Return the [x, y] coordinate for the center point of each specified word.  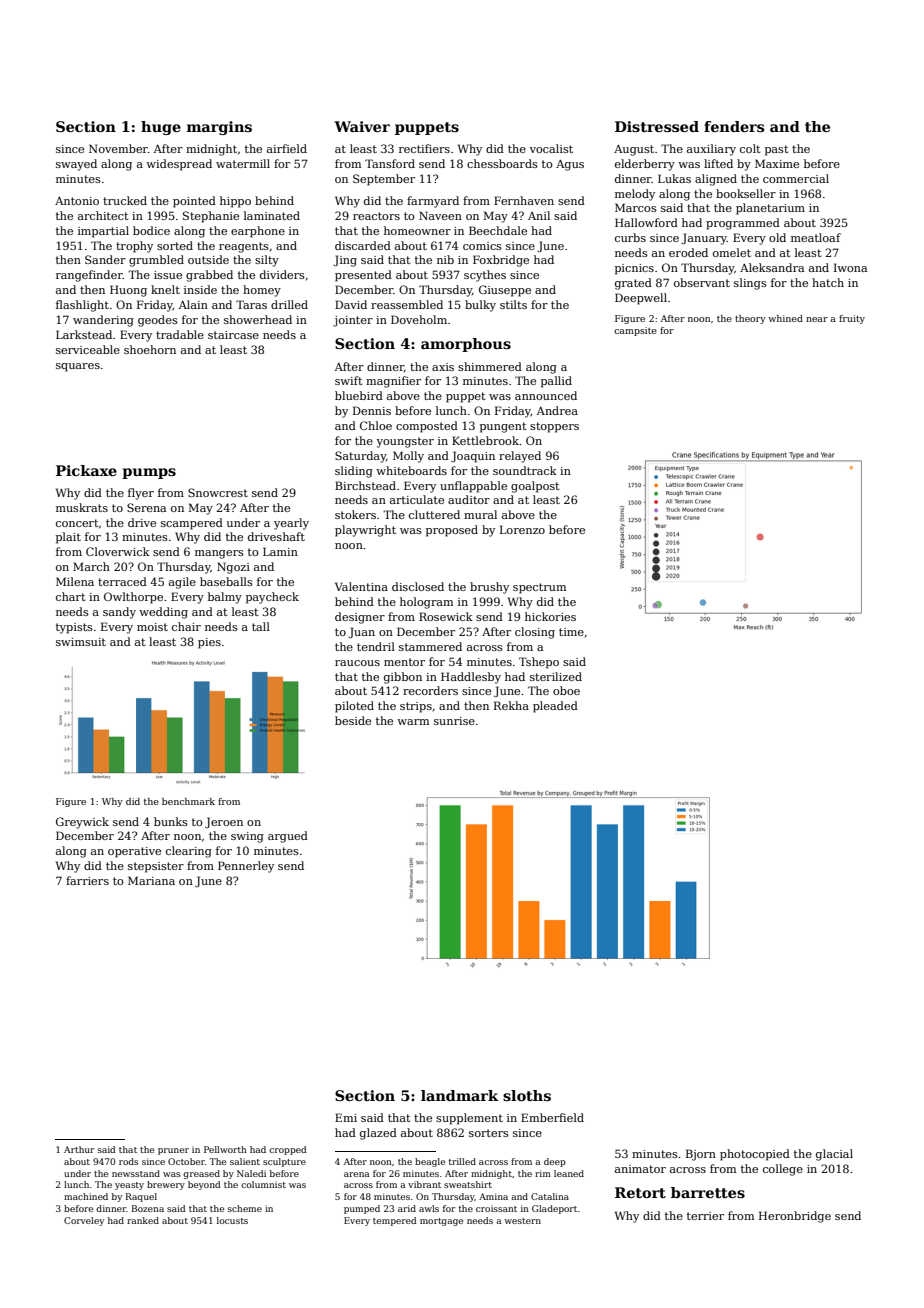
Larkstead [84, 334]
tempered [395, 1221]
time [571, 632]
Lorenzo [522, 529]
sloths [527, 1095]
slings [750, 284]
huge [161, 128]
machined [86, 1196]
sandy [119, 613]
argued [288, 837]
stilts [513, 304]
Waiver [362, 126]
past [777, 150]
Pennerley [246, 867]
